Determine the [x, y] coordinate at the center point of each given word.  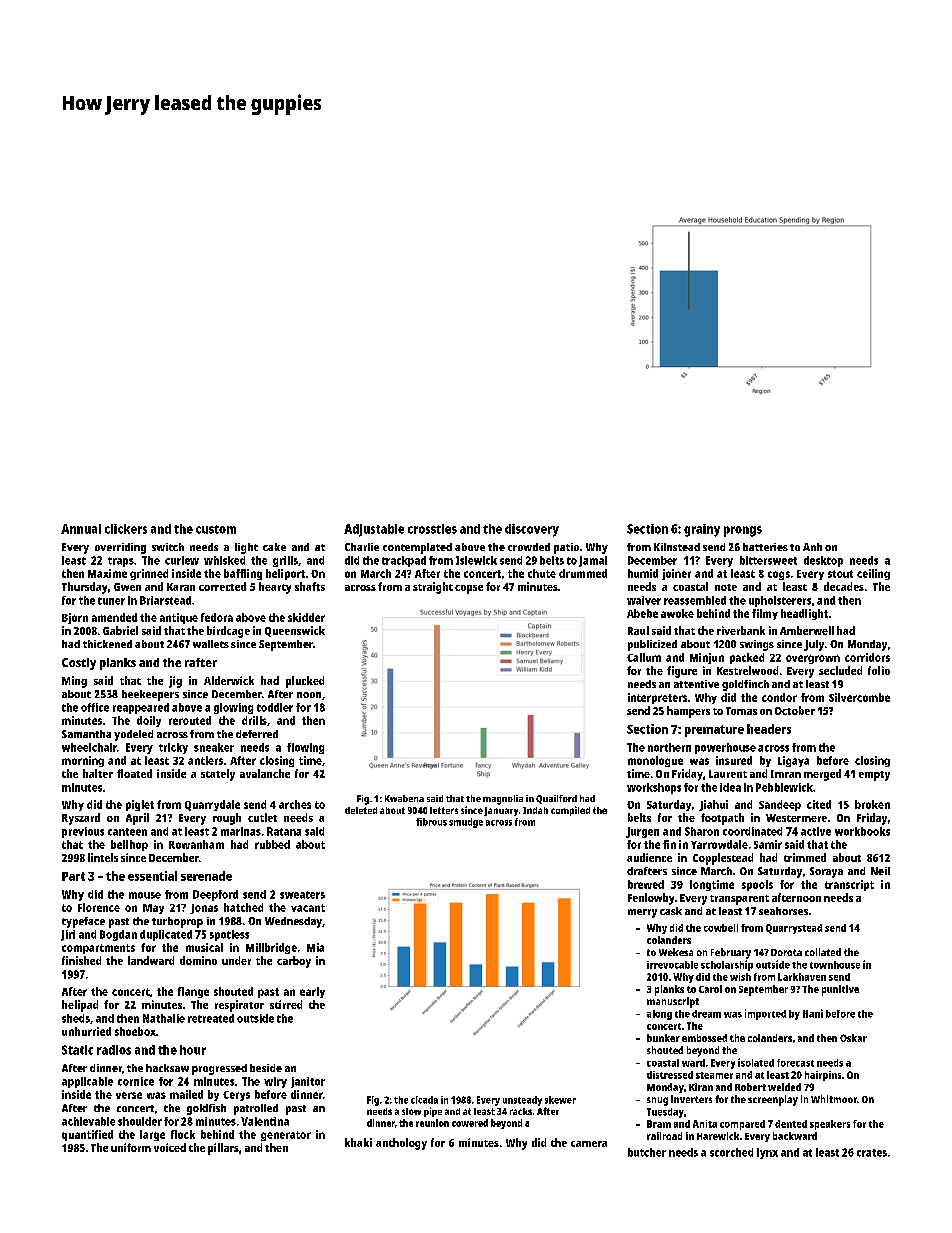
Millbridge [271, 948]
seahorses [783, 911]
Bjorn [75, 618]
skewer [560, 1100]
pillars [223, 1149]
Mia [315, 947]
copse [469, 589]
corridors [867, 657]
